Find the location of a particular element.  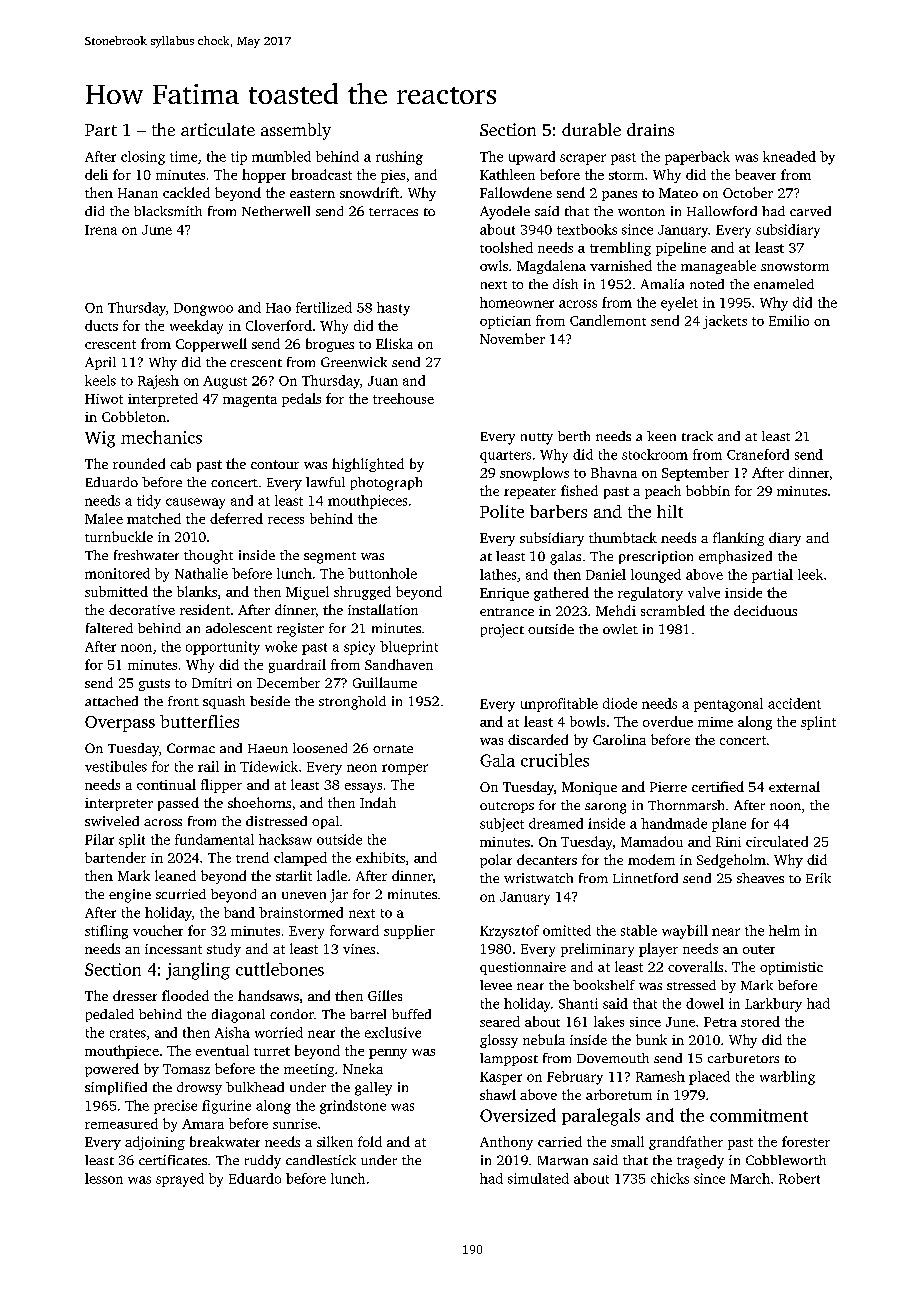

recess is located at coordinates (286, 520).
